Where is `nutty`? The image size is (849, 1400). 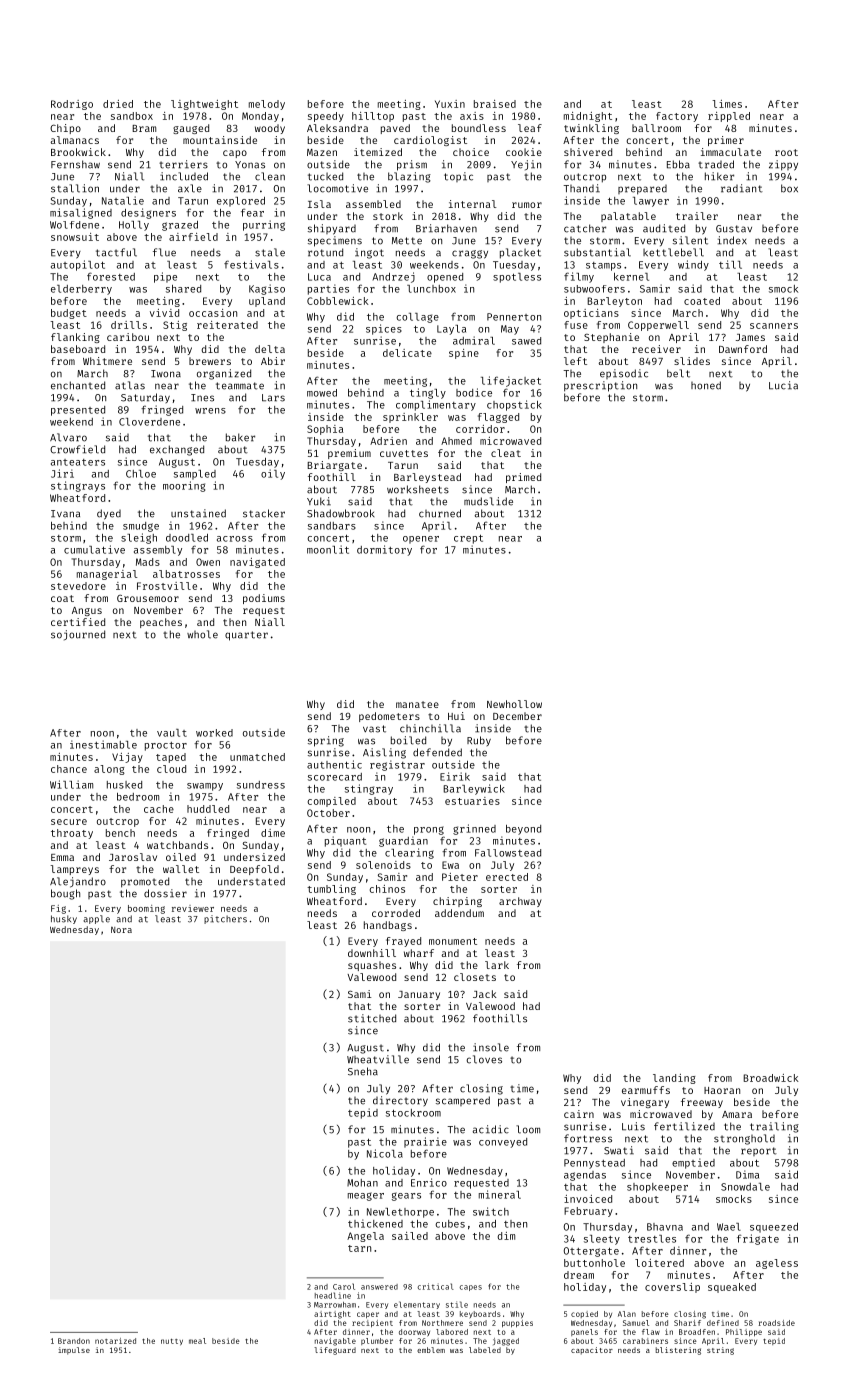 nutty is located at coordinates (172, 1342).
